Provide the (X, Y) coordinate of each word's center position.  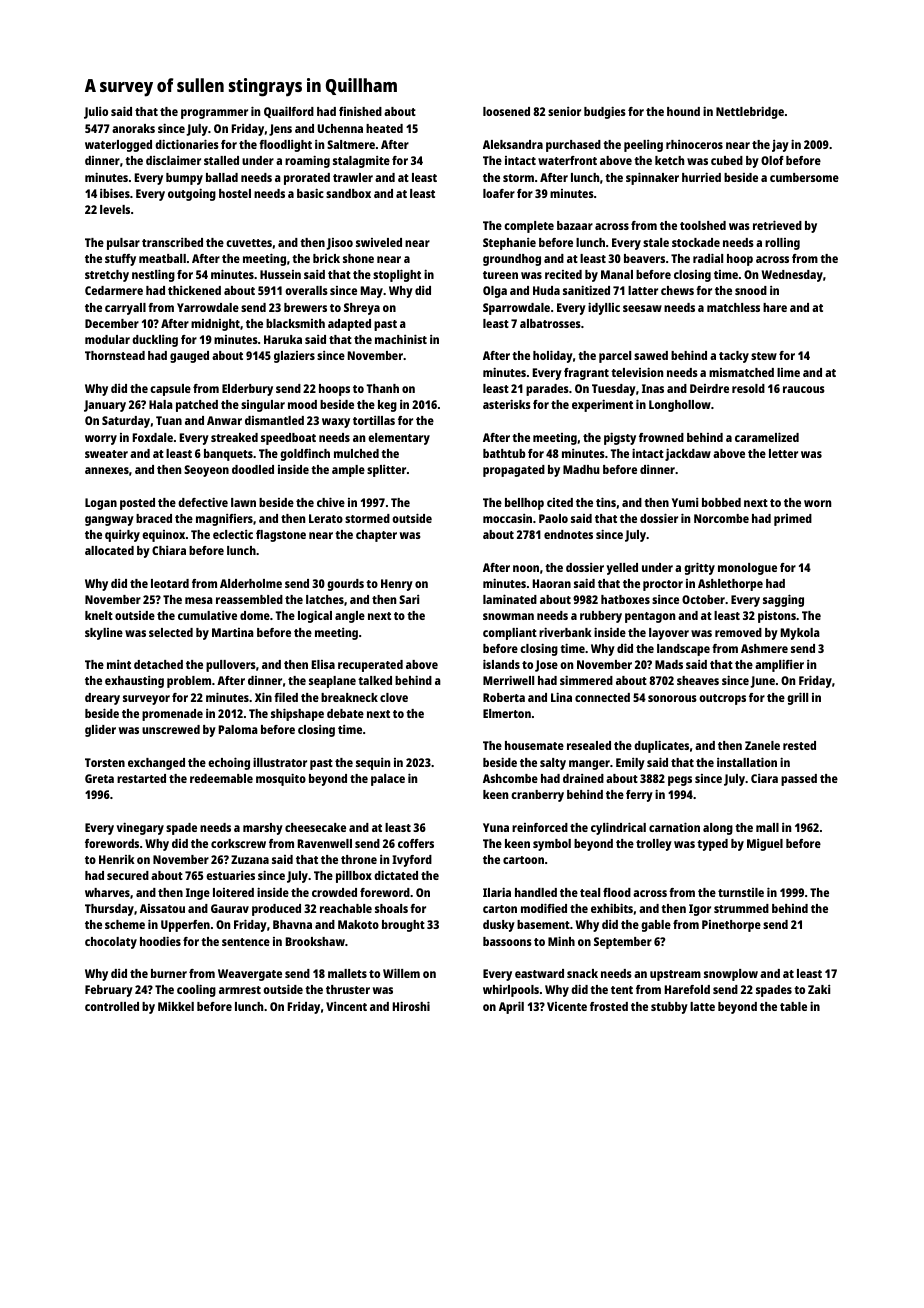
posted (137, 504)
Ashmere (764, 648)
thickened (194, 290)
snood (751, 290)
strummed (741, 908)
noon (526, 568)
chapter (376, 536)
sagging (783, 600)
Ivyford (412, 861)
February (109, 991)
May (372, 292)
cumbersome (804, 177)
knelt (99, 615)
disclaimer (173, 160)
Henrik (117, 859)
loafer (499, 193)
